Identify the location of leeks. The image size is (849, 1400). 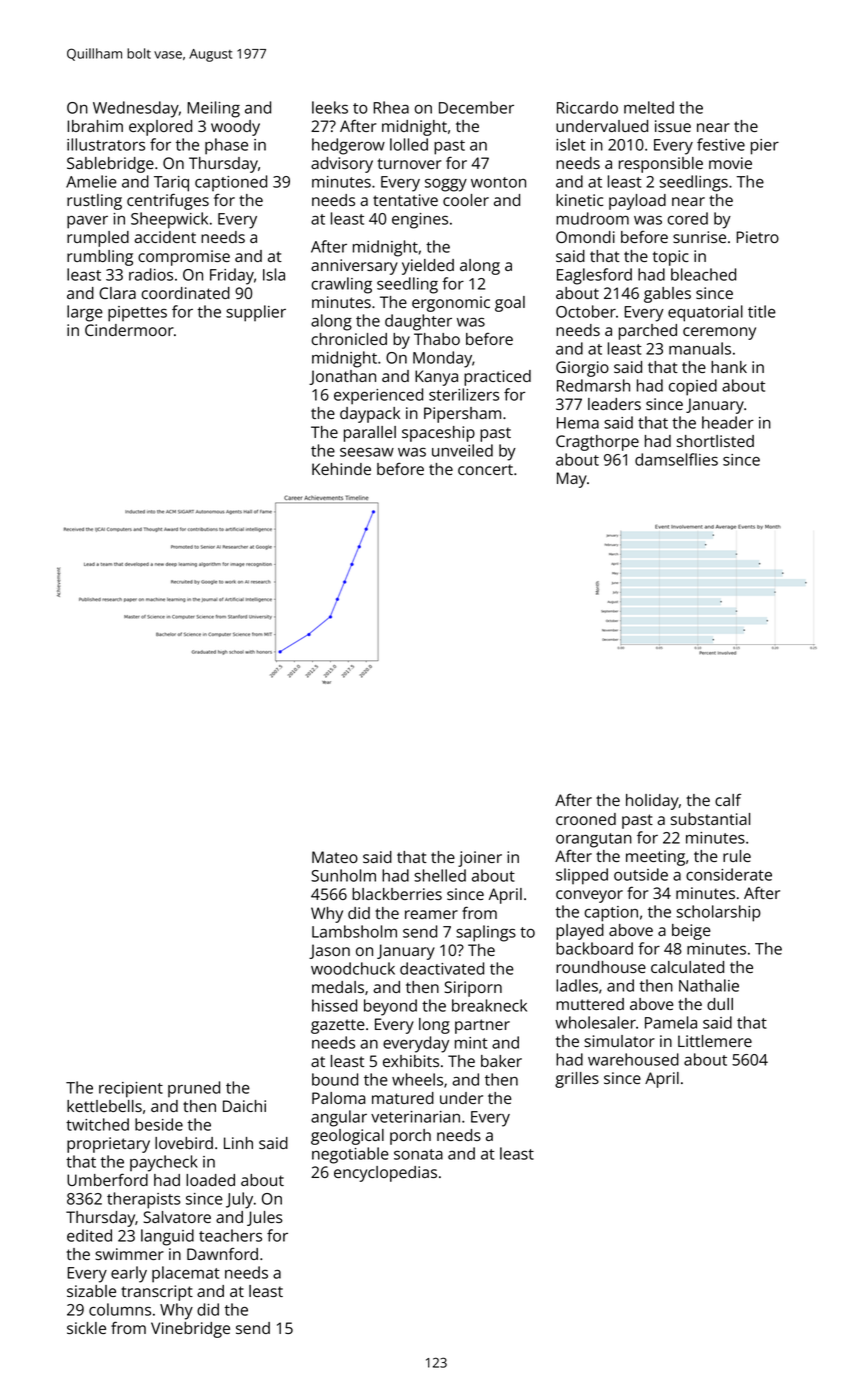
(330, 107).
